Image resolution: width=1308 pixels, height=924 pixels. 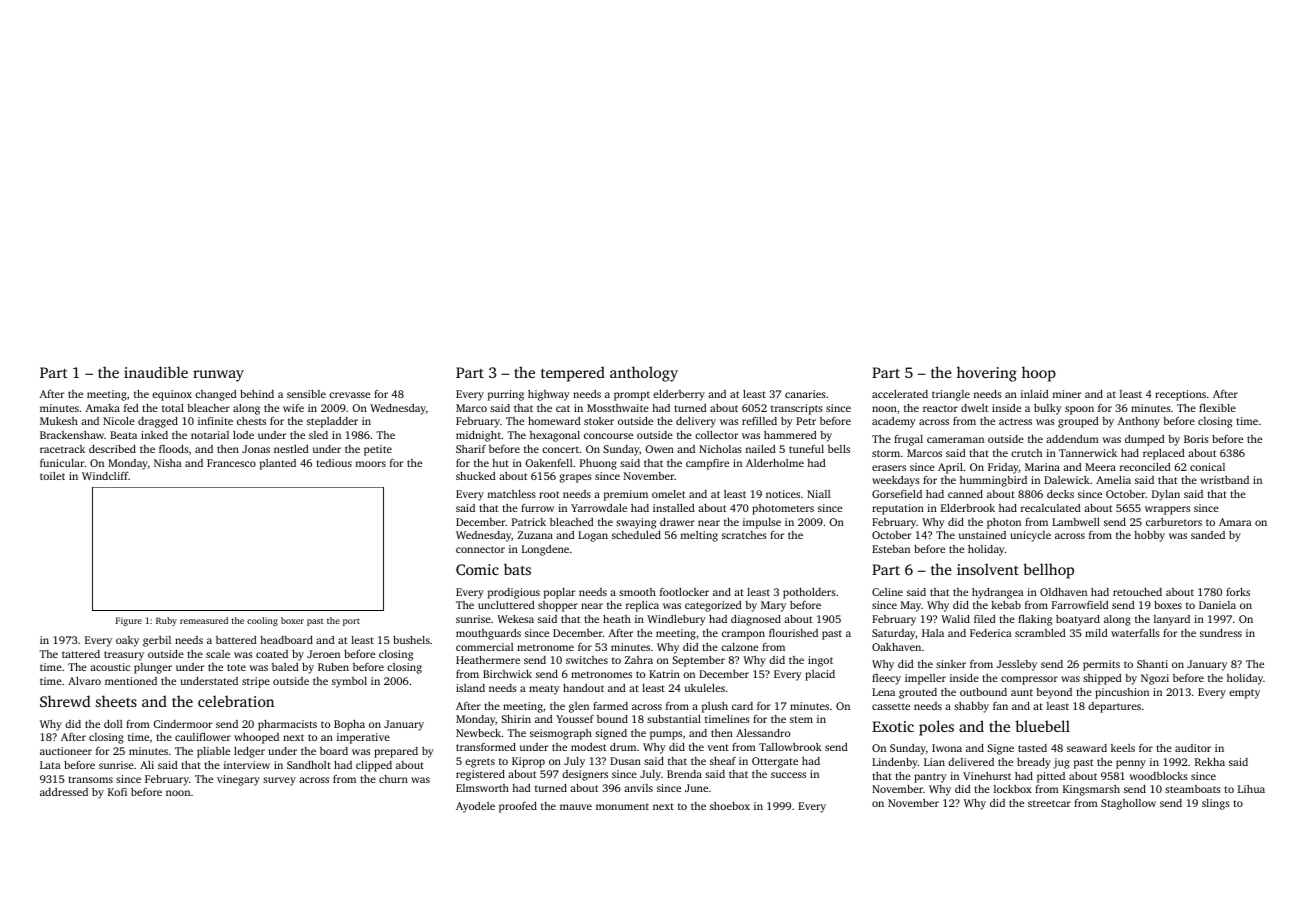 I want to click on tempered, so click(x=573, y=374).
